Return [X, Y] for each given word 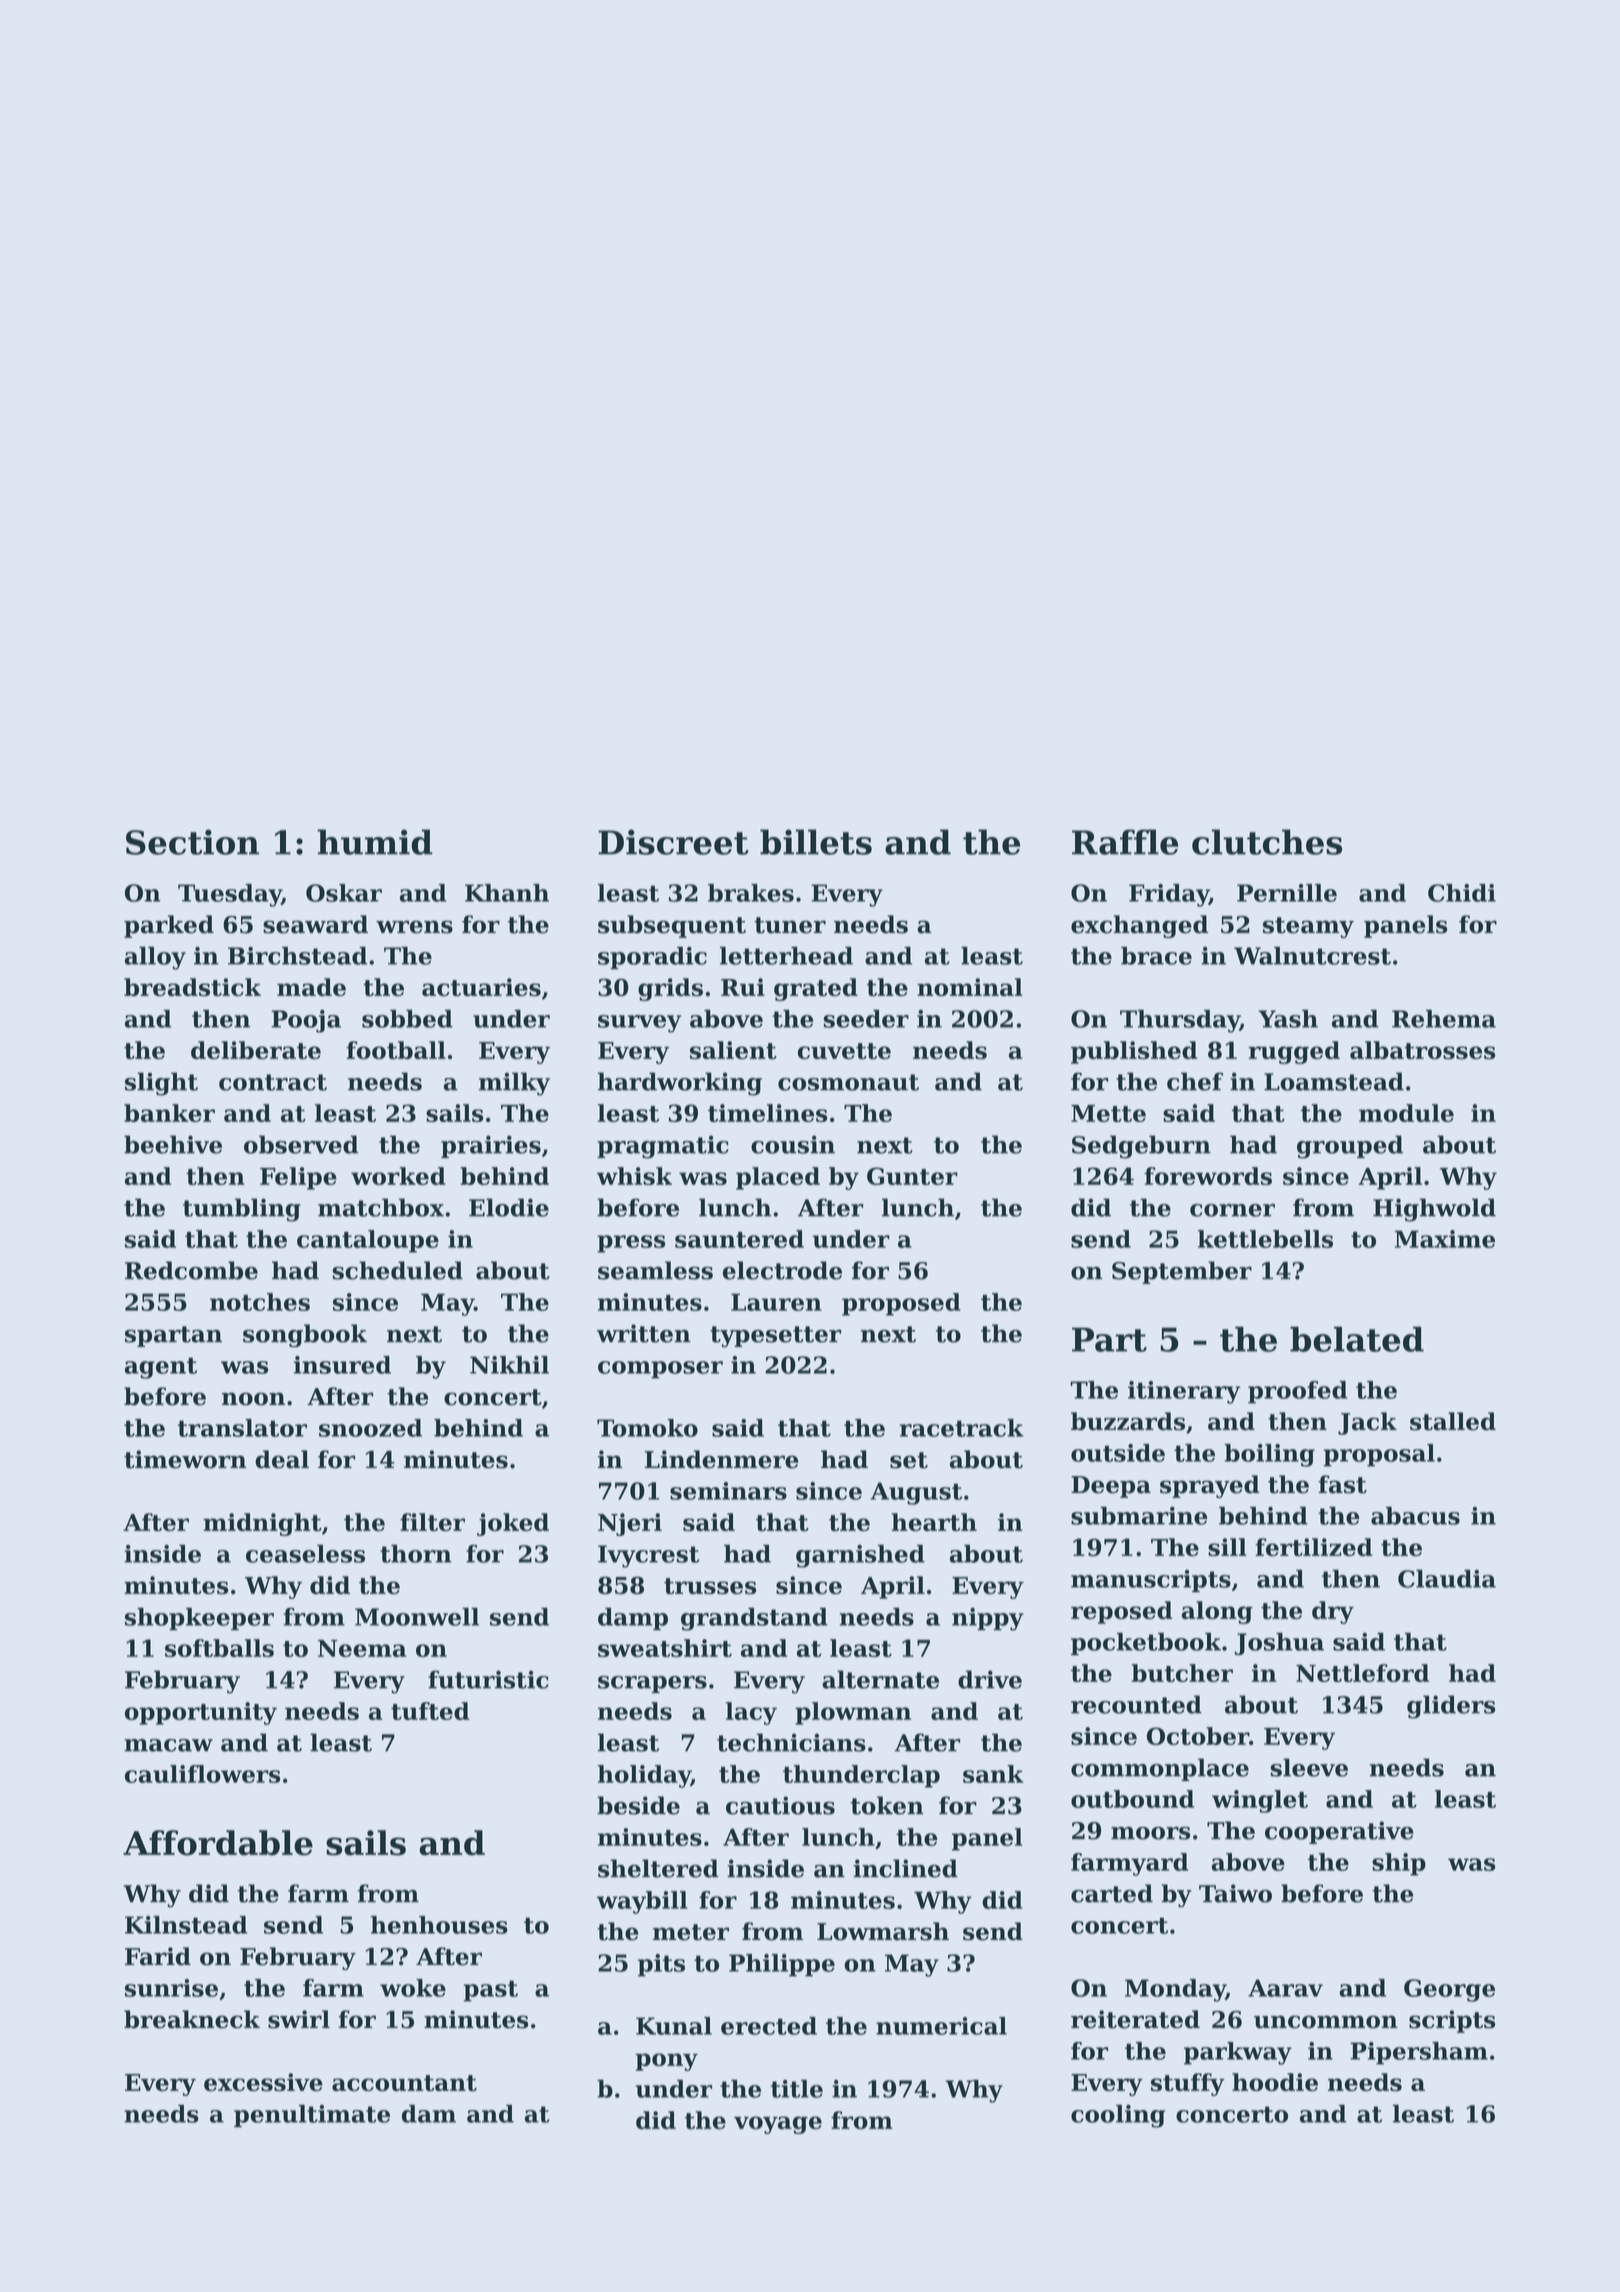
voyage [778, 2125]
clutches [1267, 842]
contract [273, 1082]
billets [816, 842]
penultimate [312, 2115]
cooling [1118, 2116]
